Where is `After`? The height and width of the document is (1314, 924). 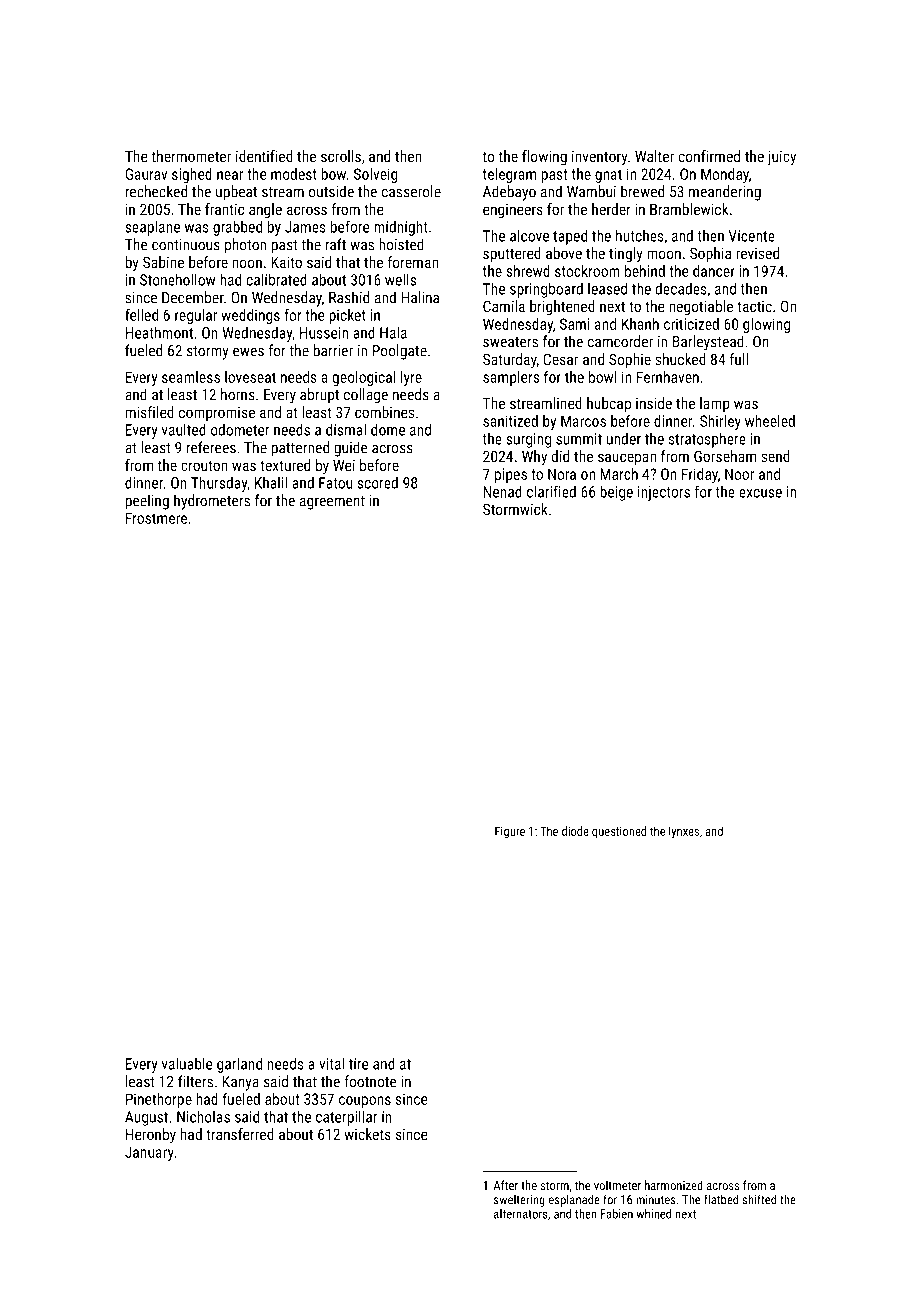 After is located at coordinates (505, 1185).
